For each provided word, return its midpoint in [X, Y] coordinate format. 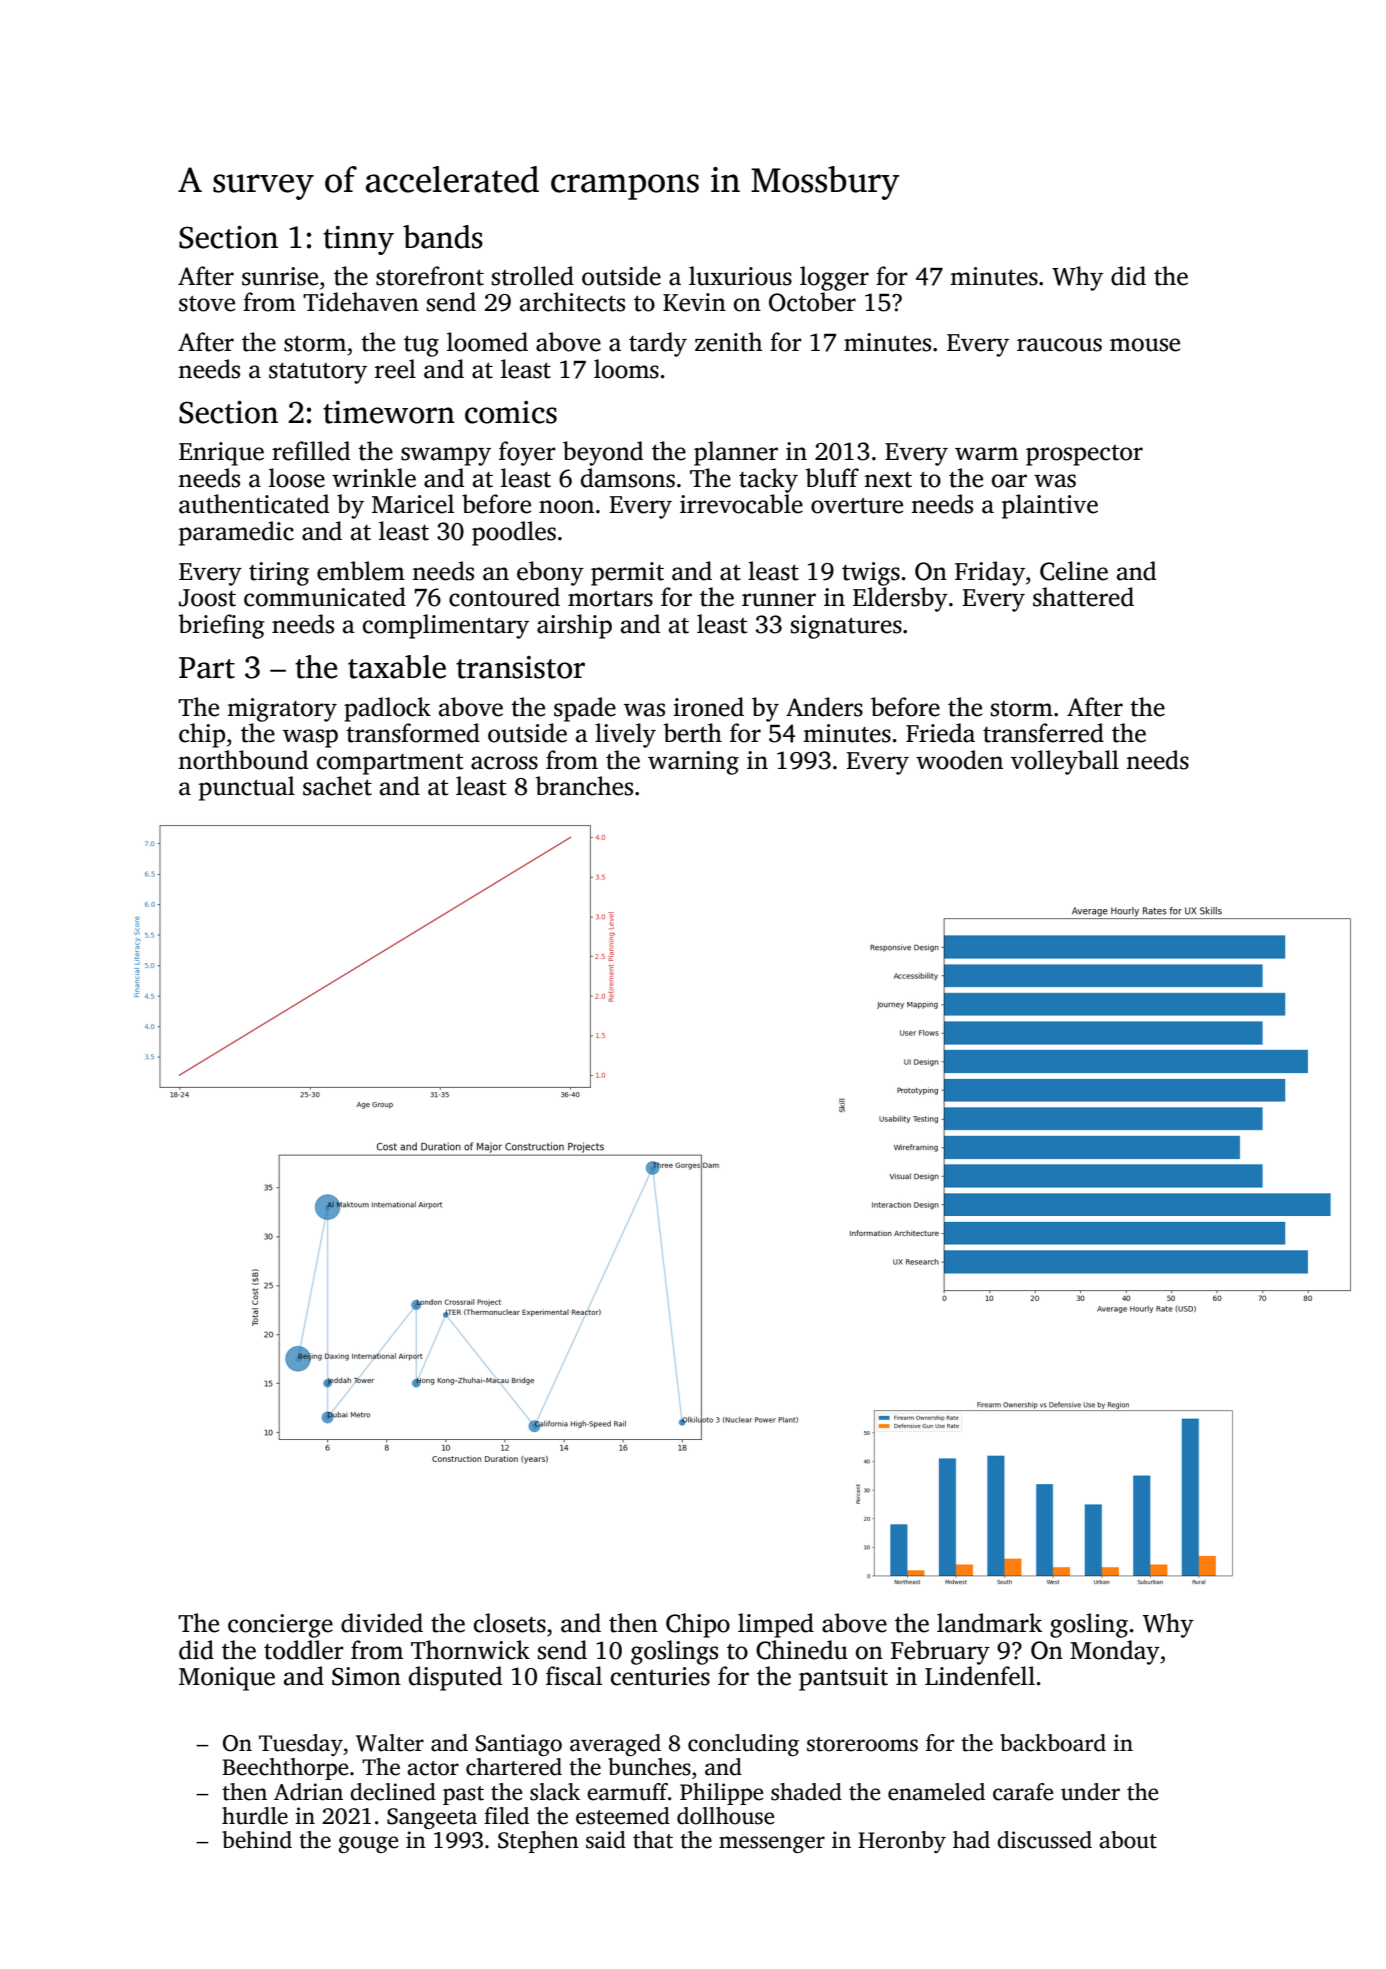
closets [510, 1623]
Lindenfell [980, 1676]
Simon [366, 1676]
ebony [550, 573]
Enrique [221, 454]
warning [693, 763]
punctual [247, 788]
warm [986, 454]
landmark [989, 1623]
